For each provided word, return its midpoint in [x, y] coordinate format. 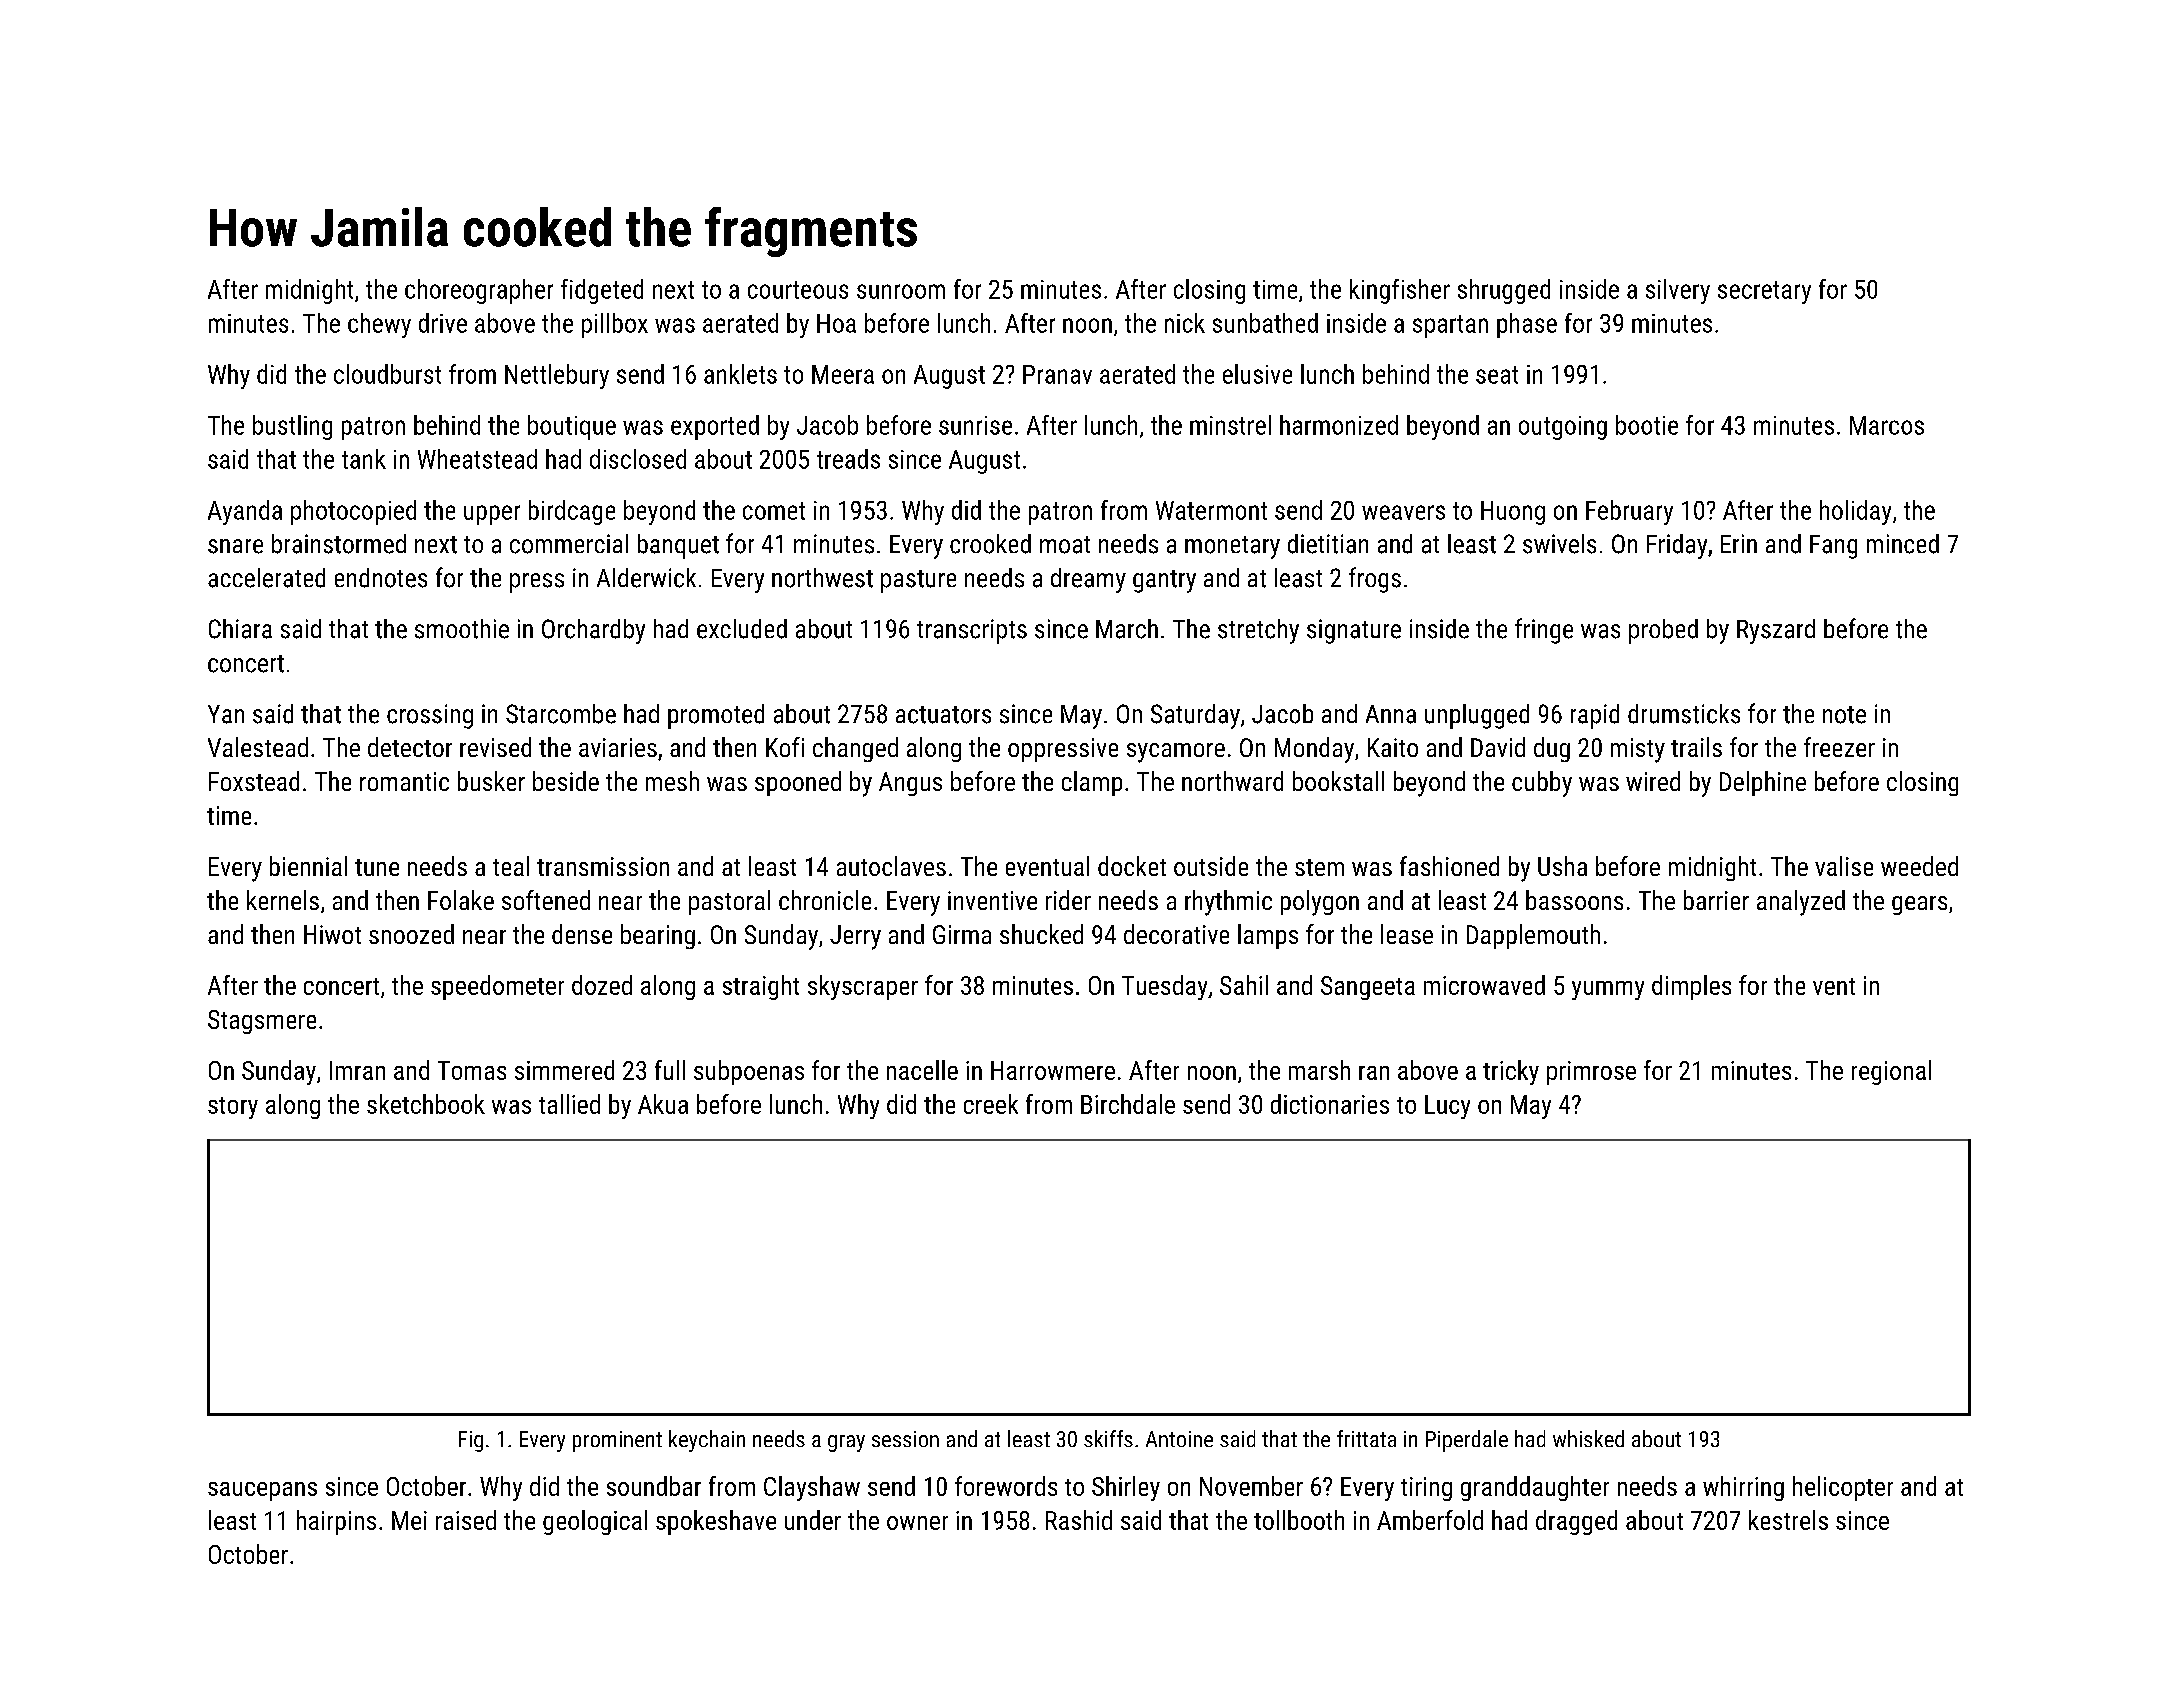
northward [1232, 781]
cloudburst [387, 374]
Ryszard [1776, 631]
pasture [918, 581]
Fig [471, 1441]
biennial [308, 866]
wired [1653, 781]
